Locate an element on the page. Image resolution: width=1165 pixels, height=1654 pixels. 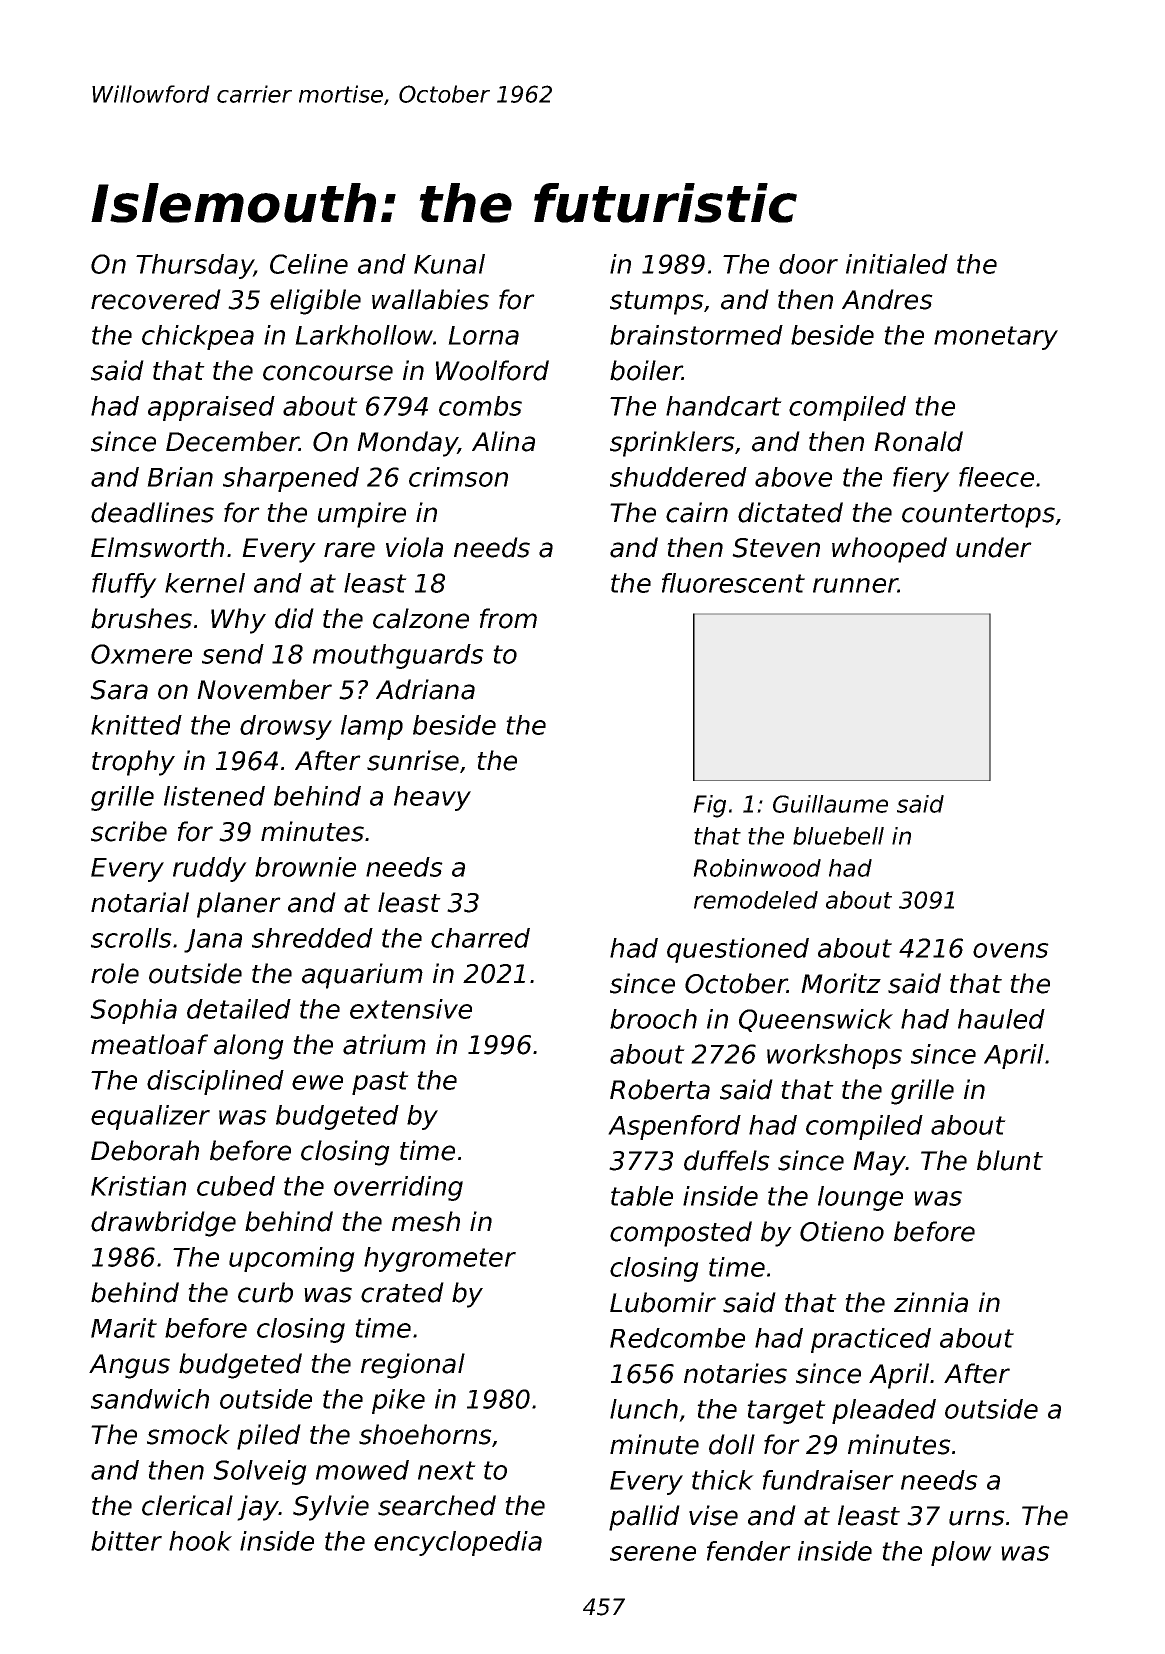
table is located at coordinates (642, 1196).
